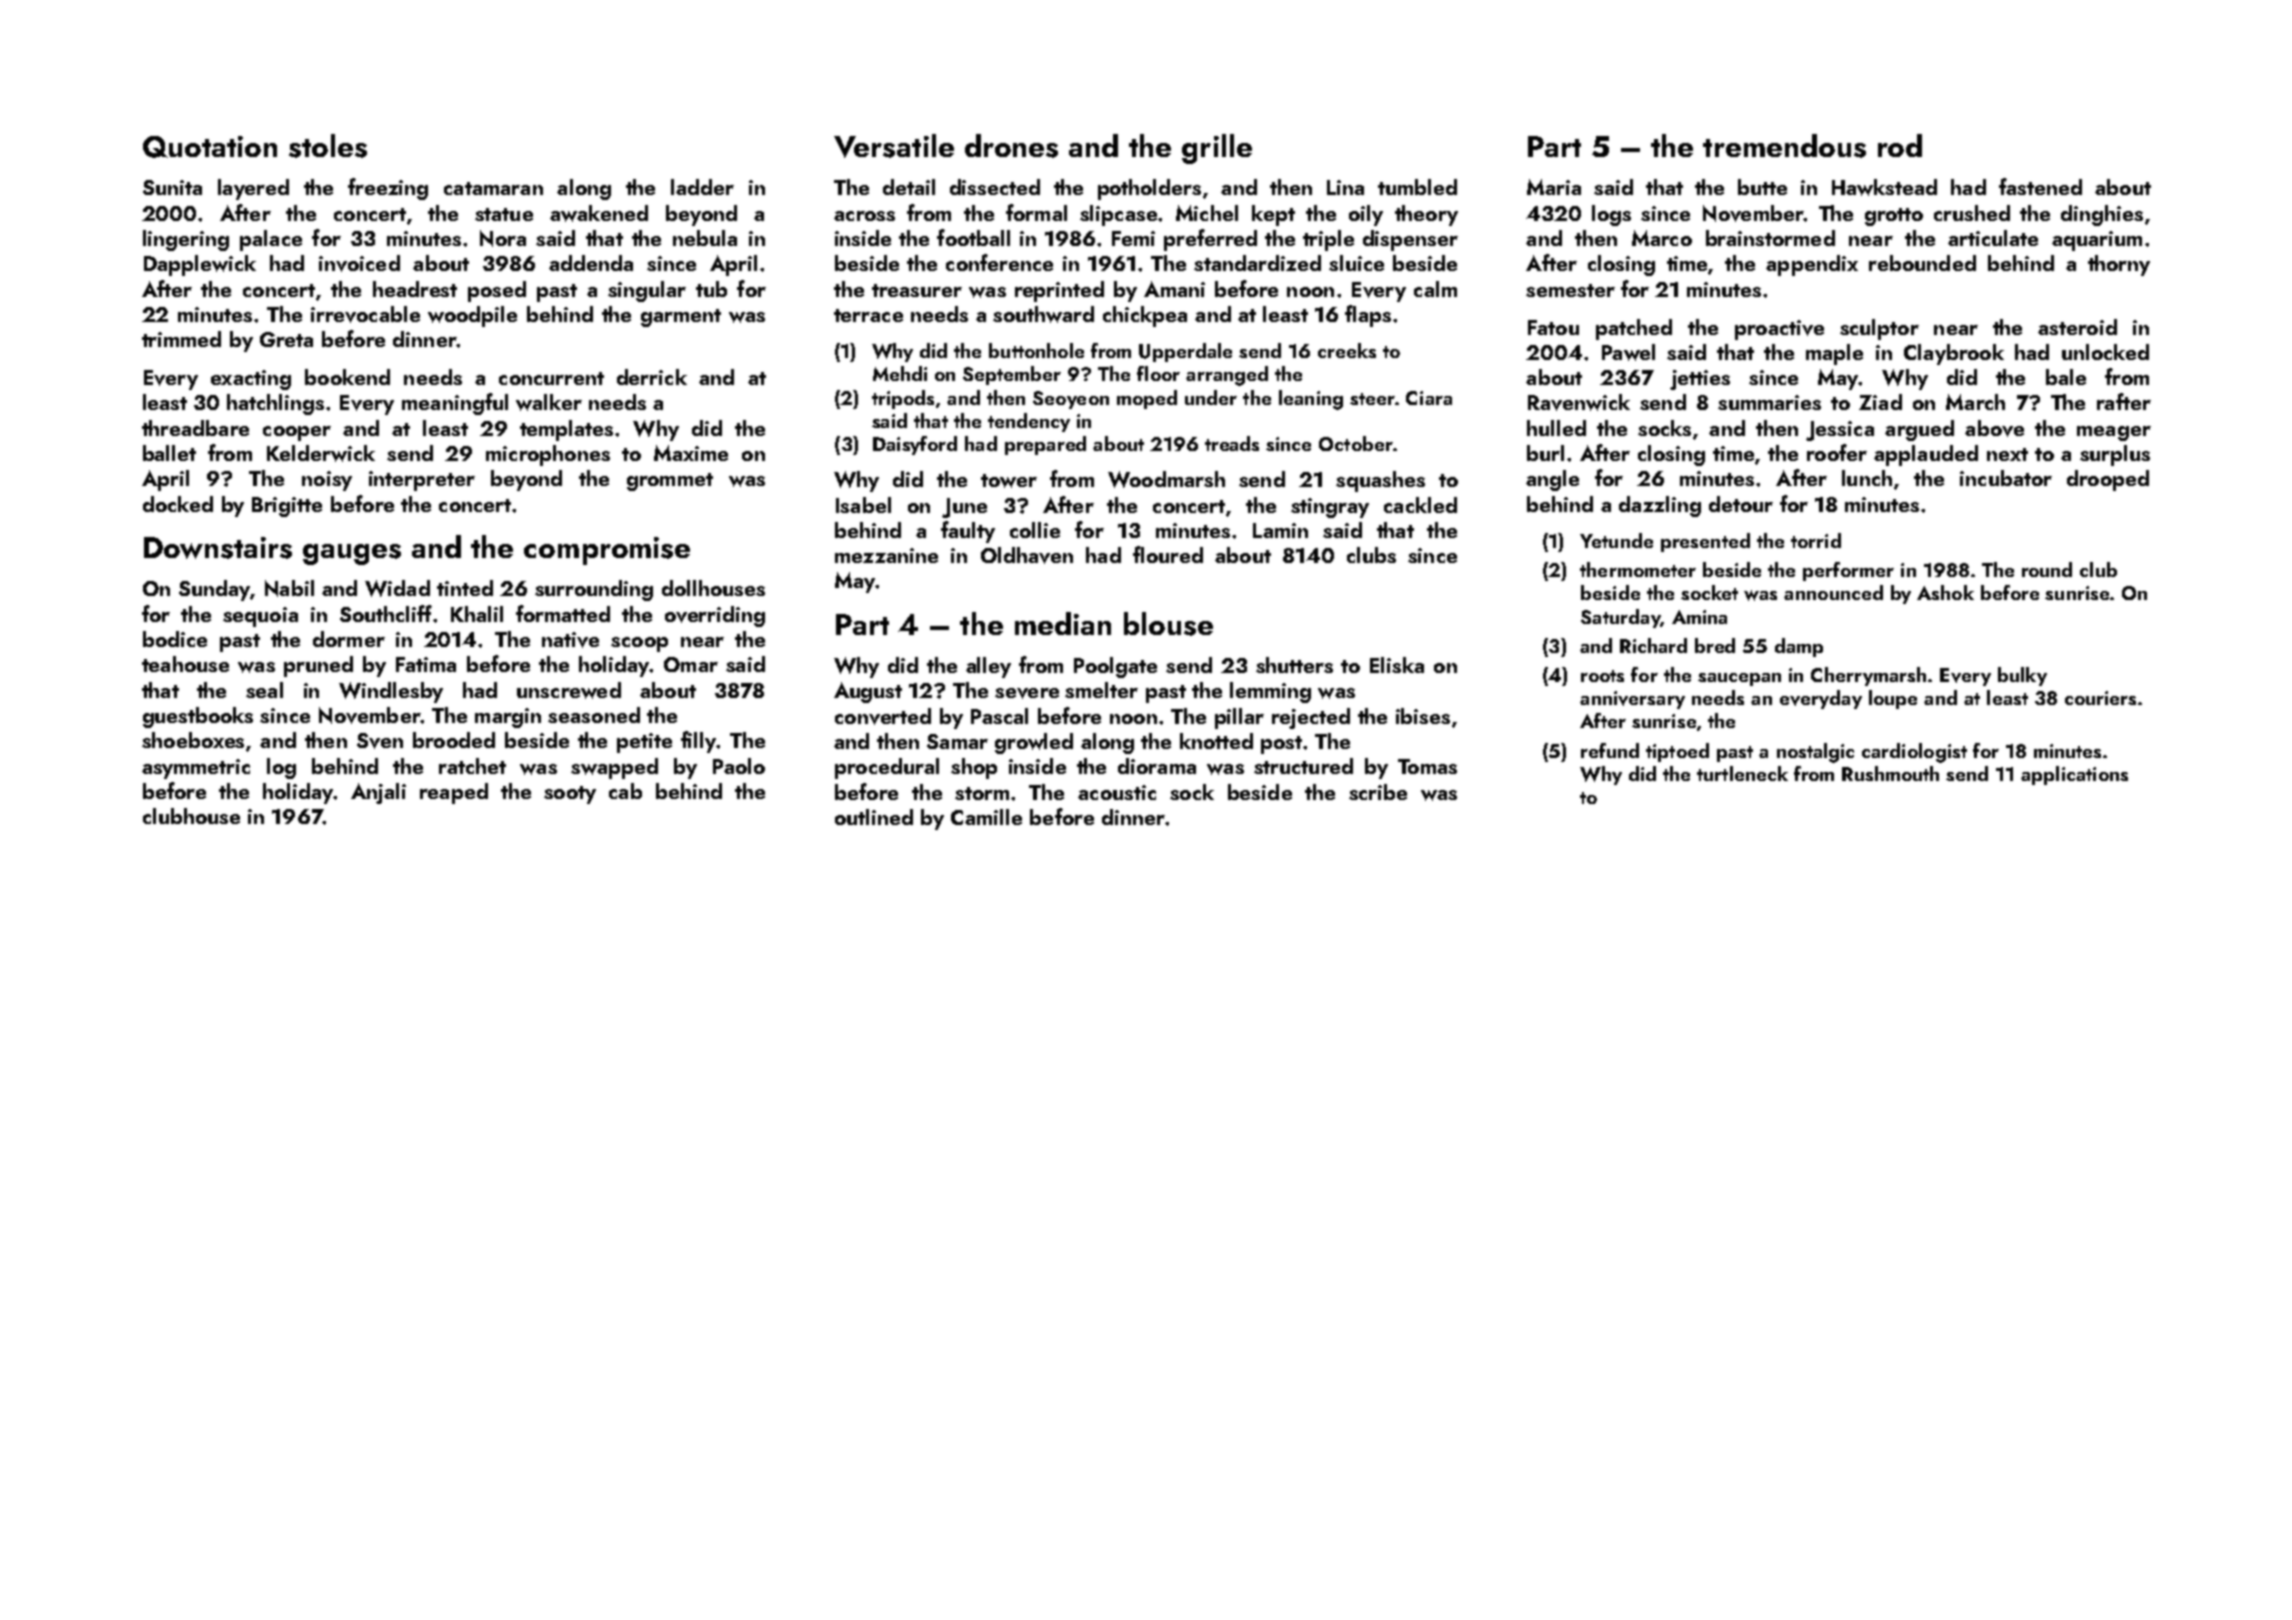 The image size is (2292, 1620). I want to click on catamaran, so click(493, 188).
